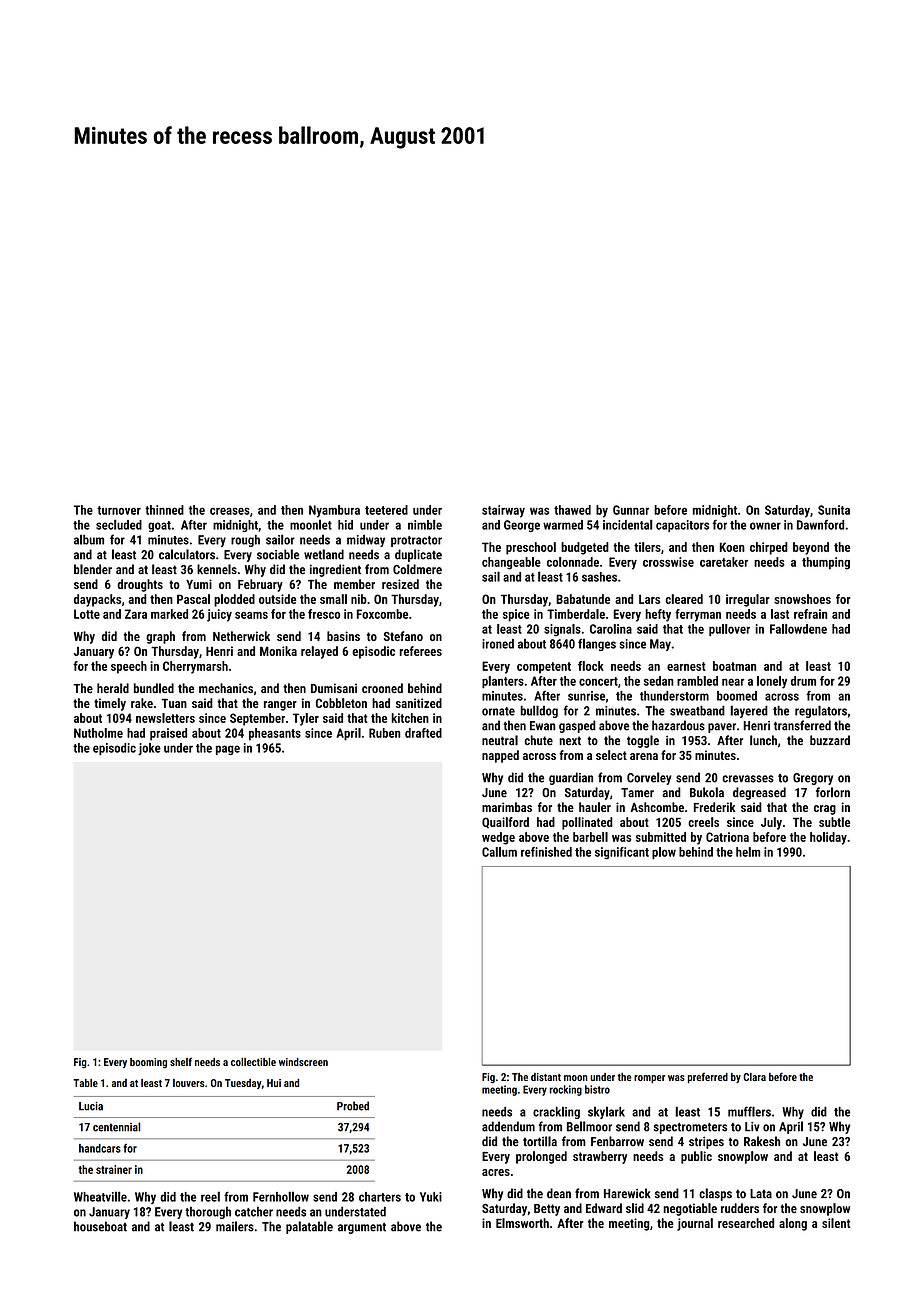  I want to click on Clara, so click(754, 1077).
